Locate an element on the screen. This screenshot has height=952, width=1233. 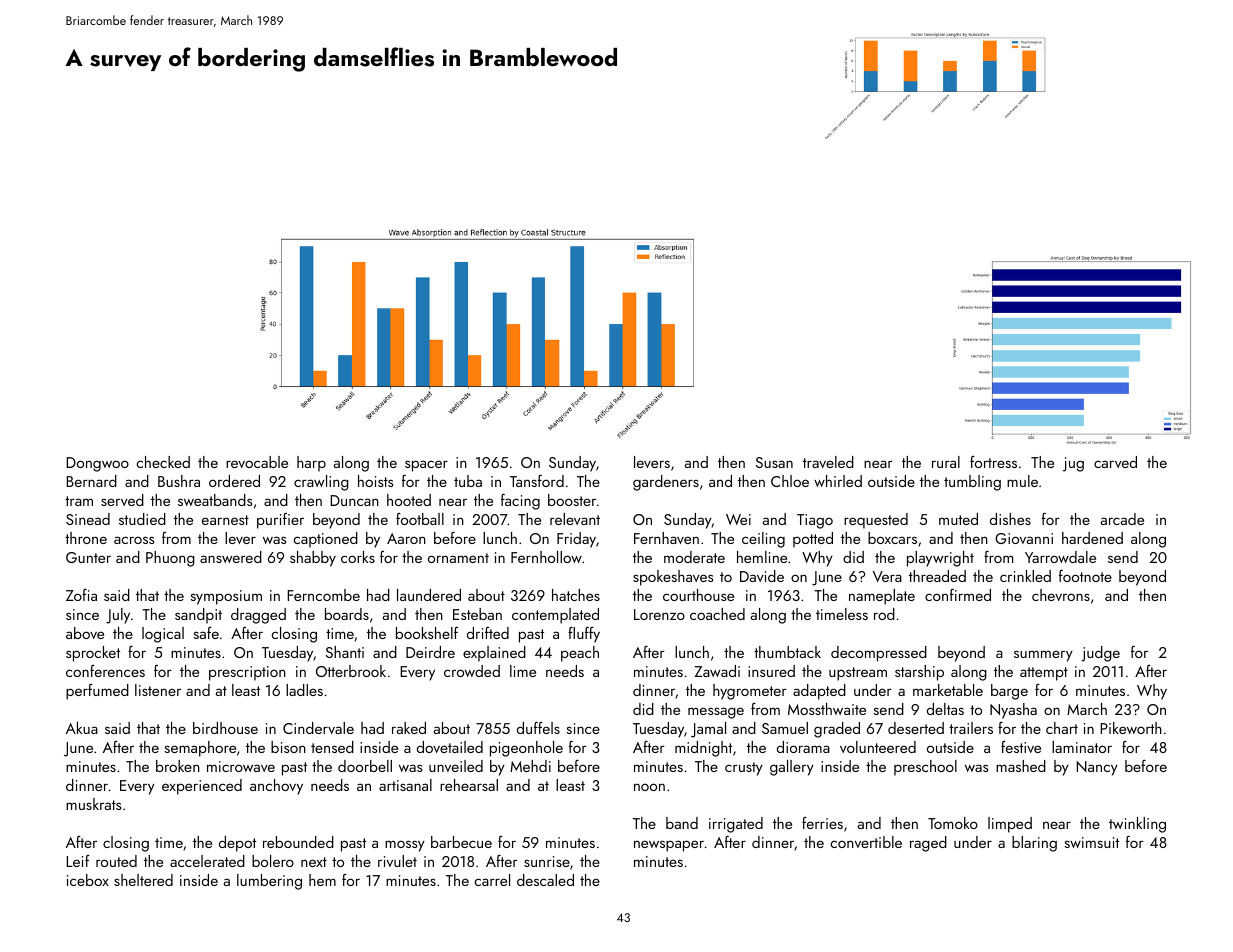
contemplated is located at coordinates (555, 616).
